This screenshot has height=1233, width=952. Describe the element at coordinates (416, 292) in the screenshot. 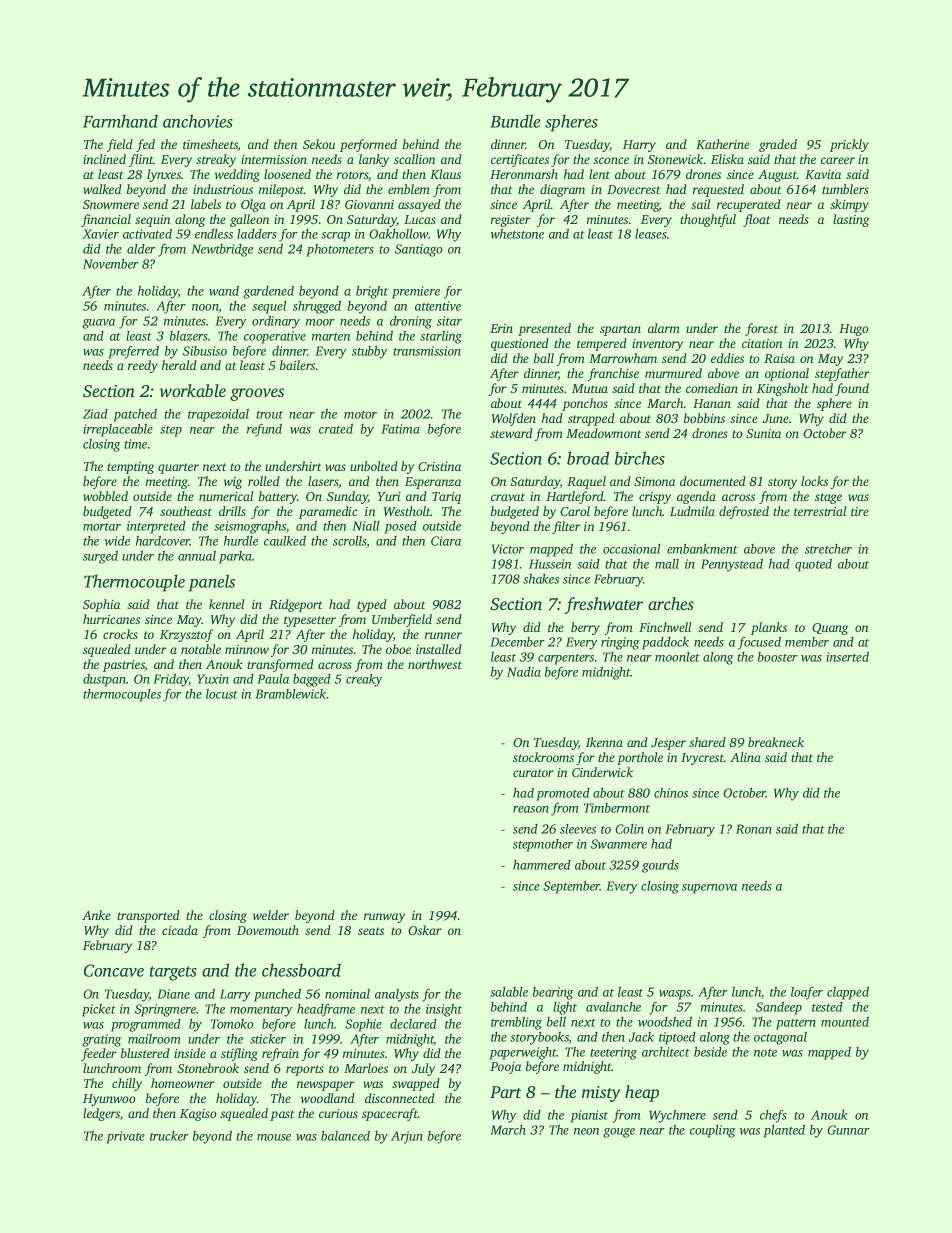

I see `premiere` at that location.
